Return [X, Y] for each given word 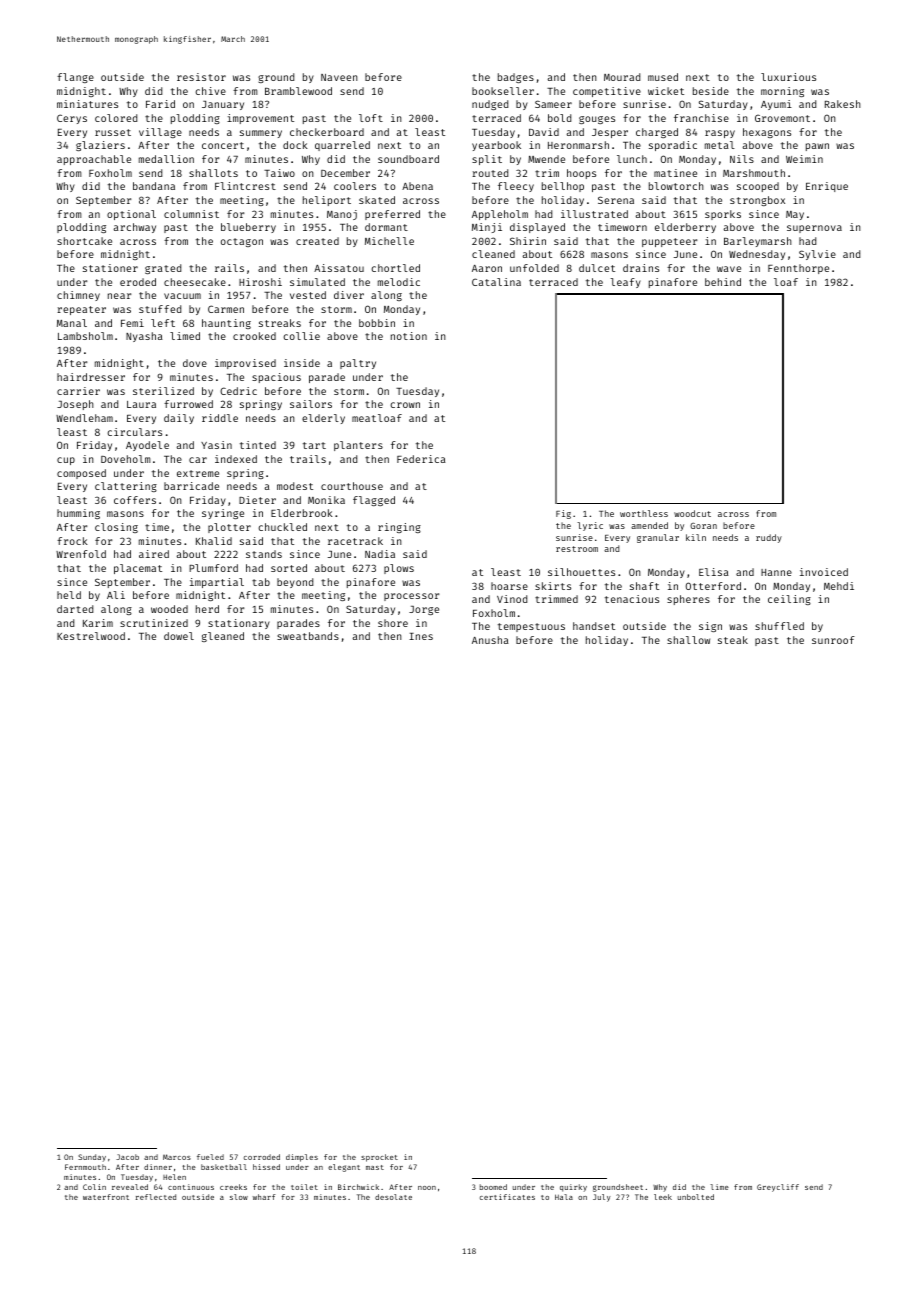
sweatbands [308, 636]
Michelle [389, 241]
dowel [179, 636]
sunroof [833, 640]
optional [131, 215]
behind [723, 282]
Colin [94, 1187]
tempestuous [531, 627]
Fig [563, 514]
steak [733, 640]
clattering [126, 487]
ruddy [769, 538]
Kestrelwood [91, 636]
